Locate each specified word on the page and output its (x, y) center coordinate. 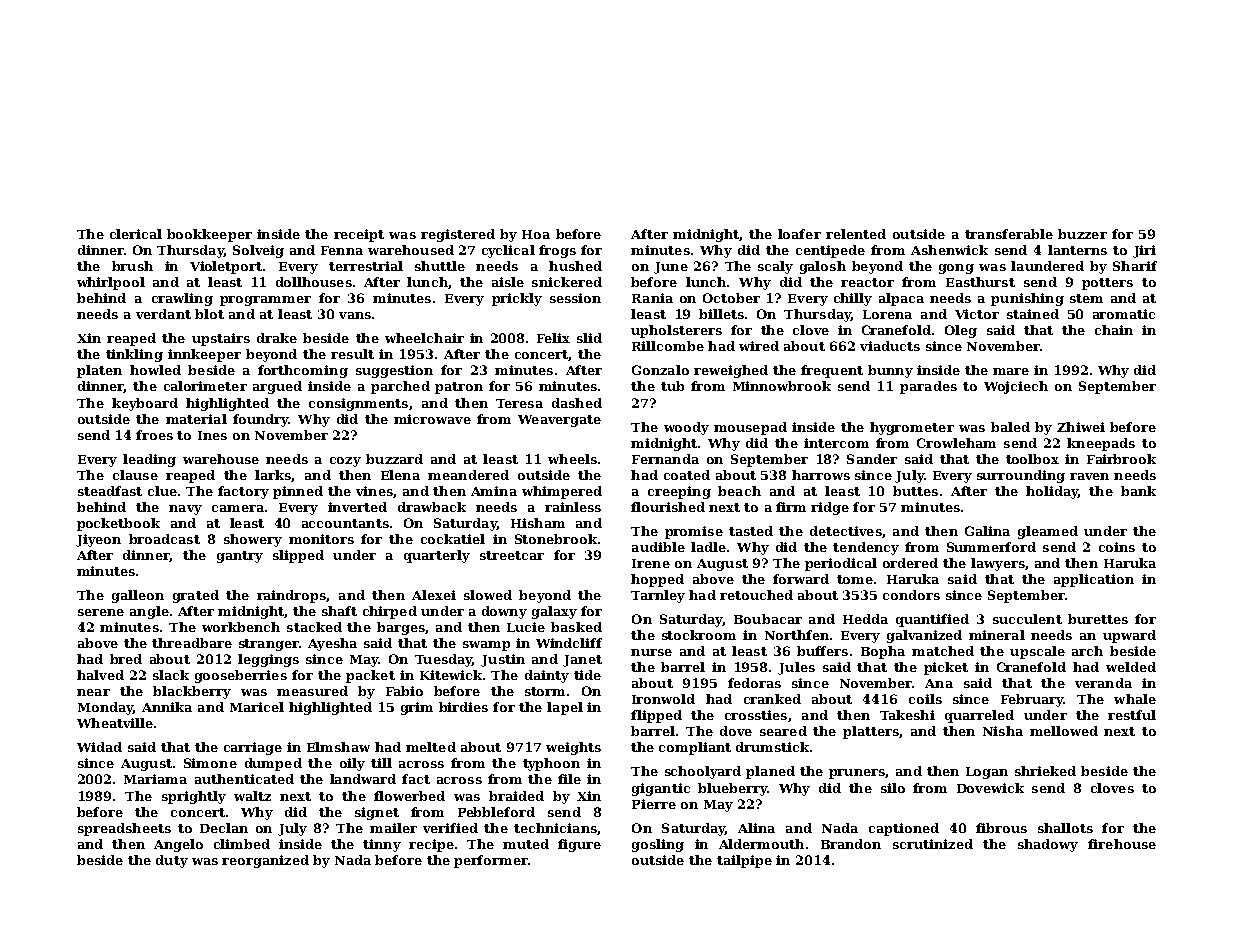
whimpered (562, 492)
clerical (136, 234)
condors (911, 595)
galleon (138, 596)
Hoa (536, 234)
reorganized (265, 861)
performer (491, 861)
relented (856, 234)
